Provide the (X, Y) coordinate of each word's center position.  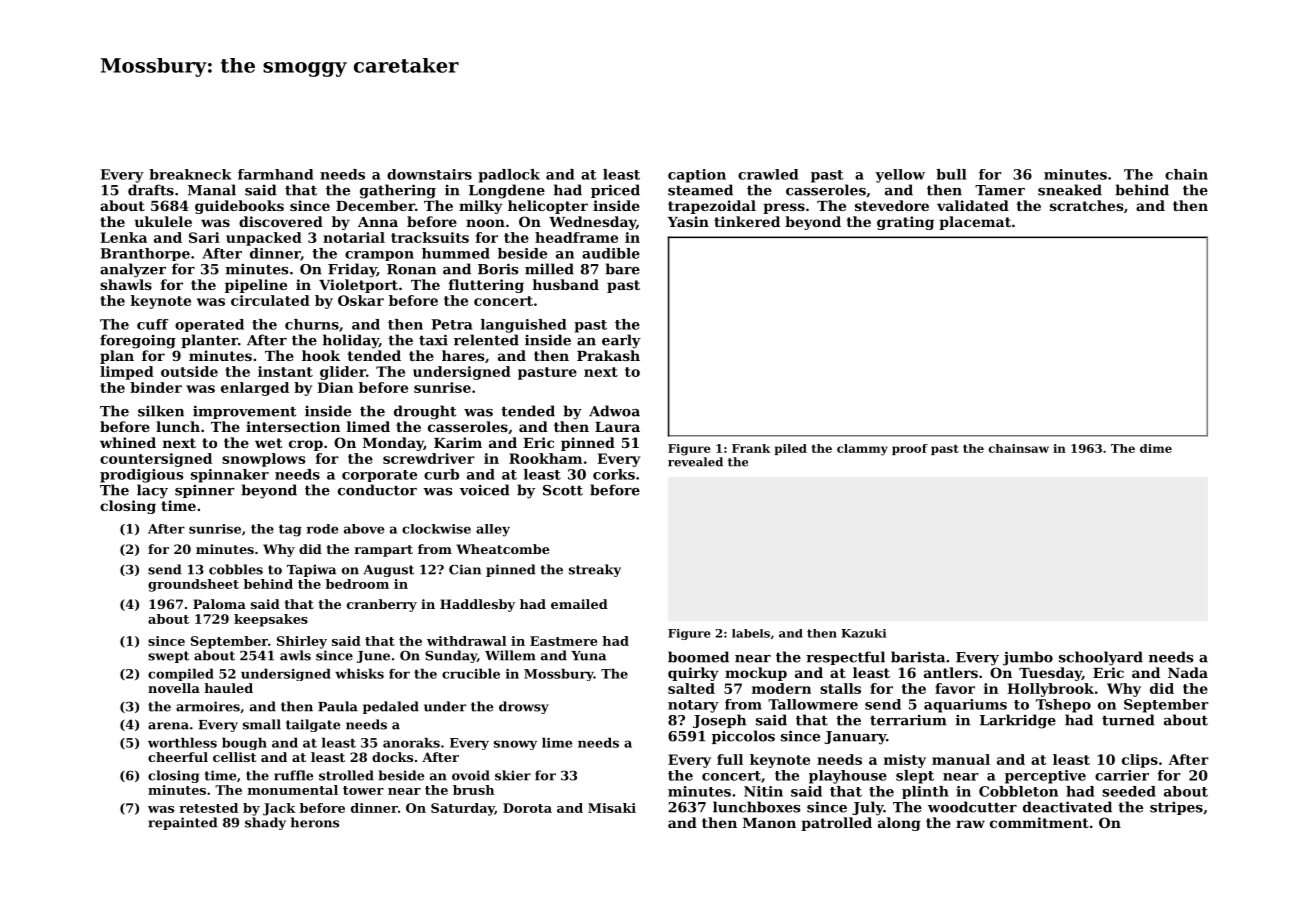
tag (290, 530)
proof (910, 449)
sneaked (1070, 190)
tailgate (313, 725)
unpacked (264, 239)
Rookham (545, 458)
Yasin (688, 221)
